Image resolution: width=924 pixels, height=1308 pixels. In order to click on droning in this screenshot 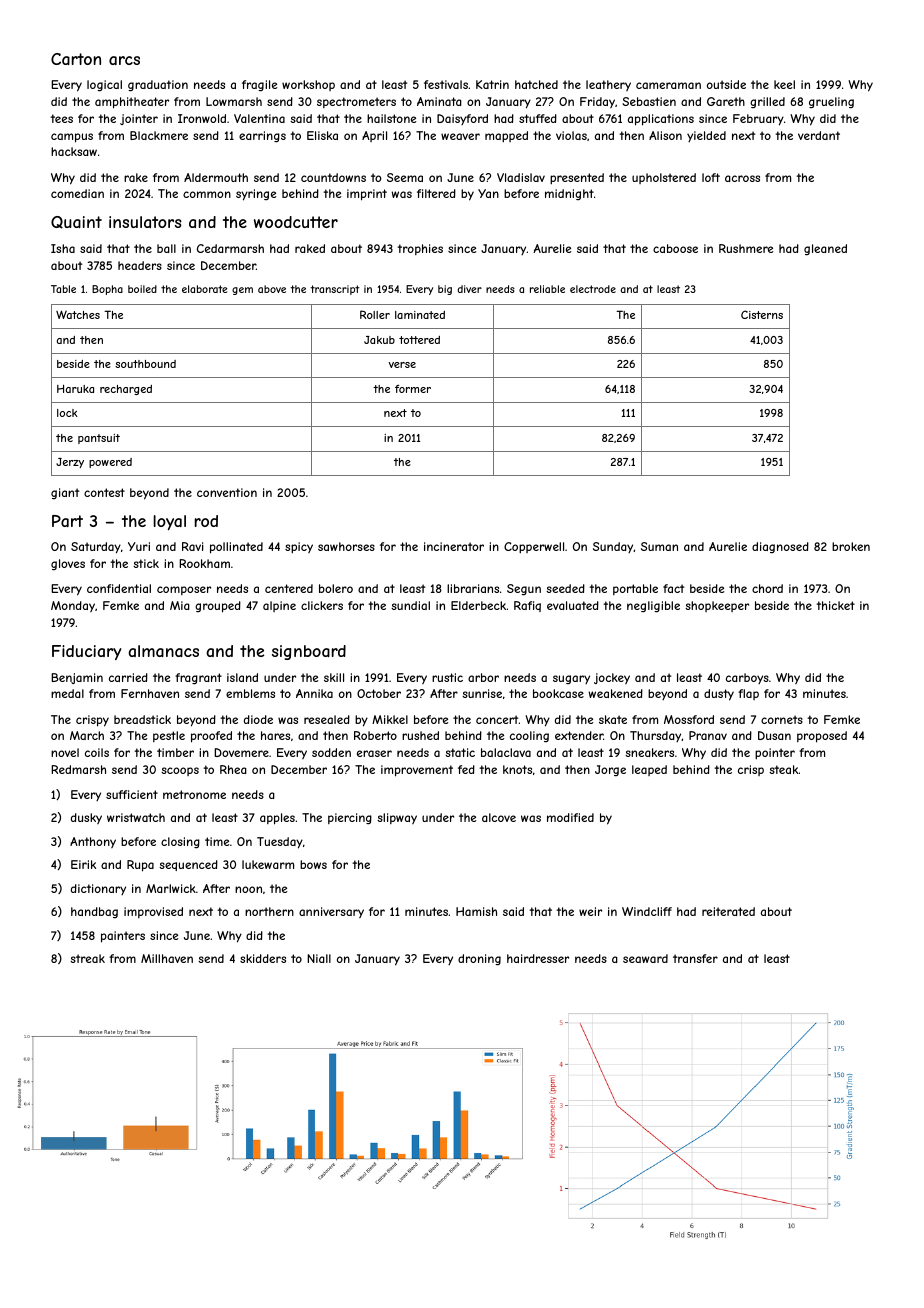, I will do `click(479, 960)`.
